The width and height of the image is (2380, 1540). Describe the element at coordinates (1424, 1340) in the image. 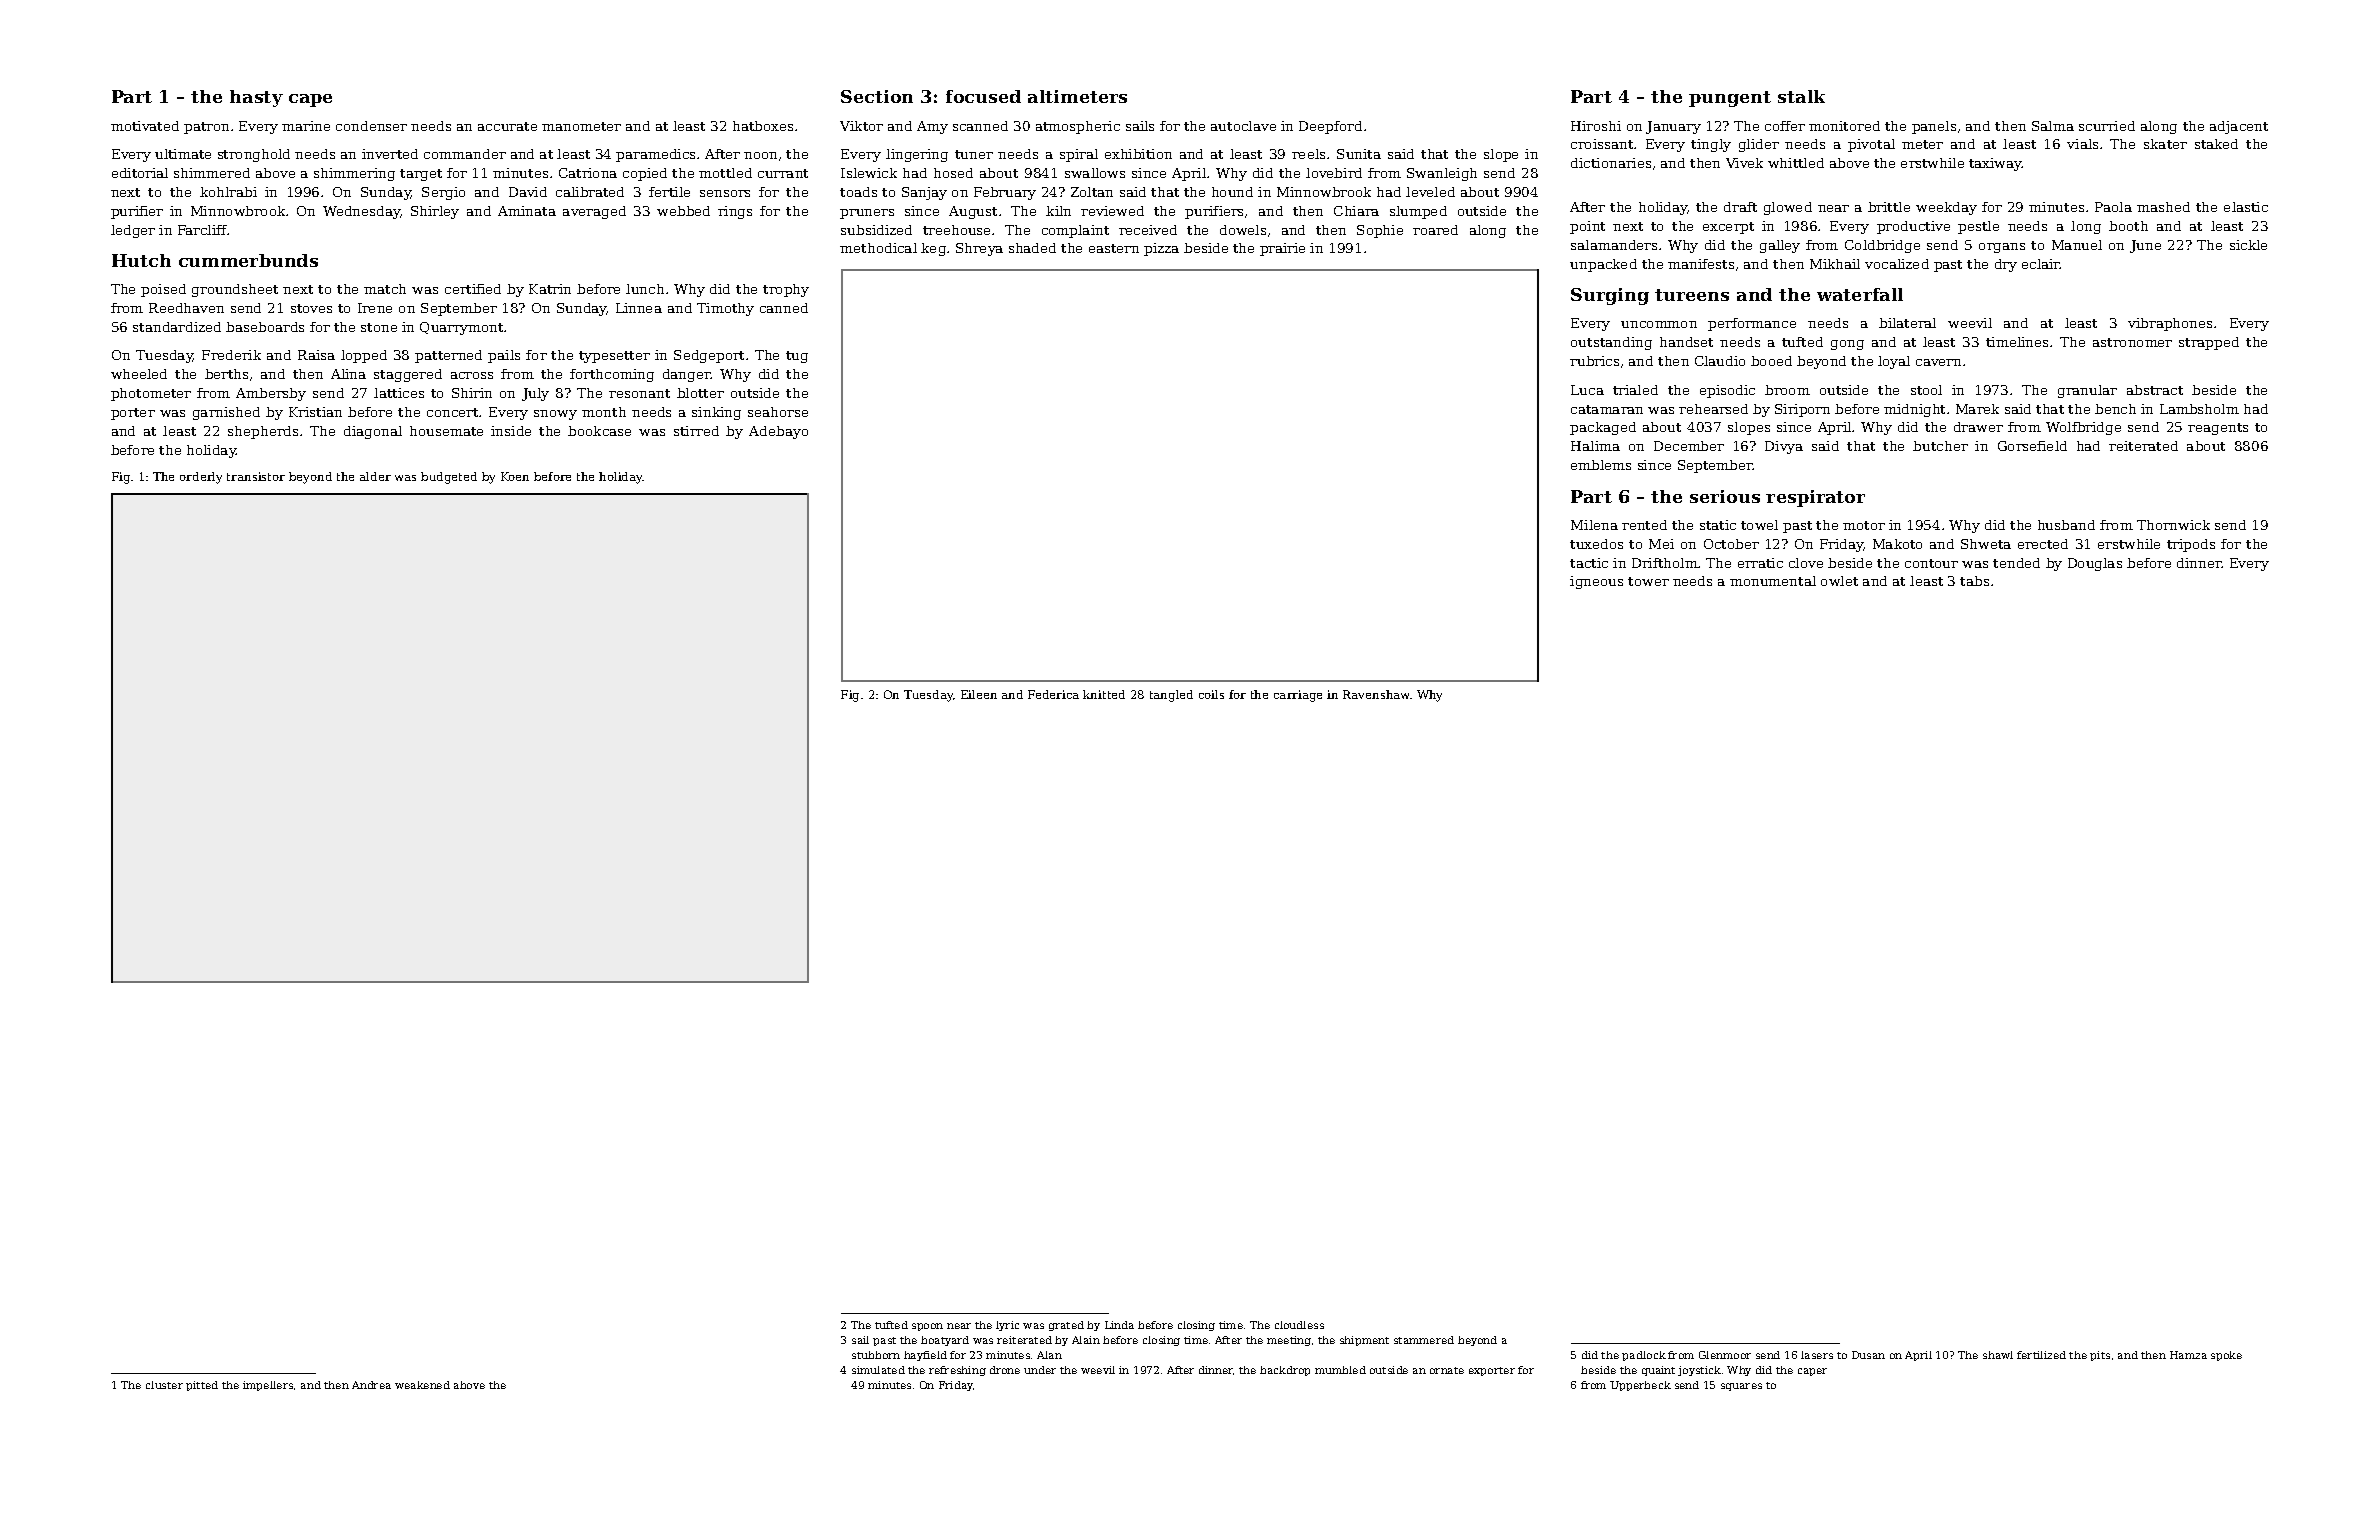

I see `stammered` at that location.
